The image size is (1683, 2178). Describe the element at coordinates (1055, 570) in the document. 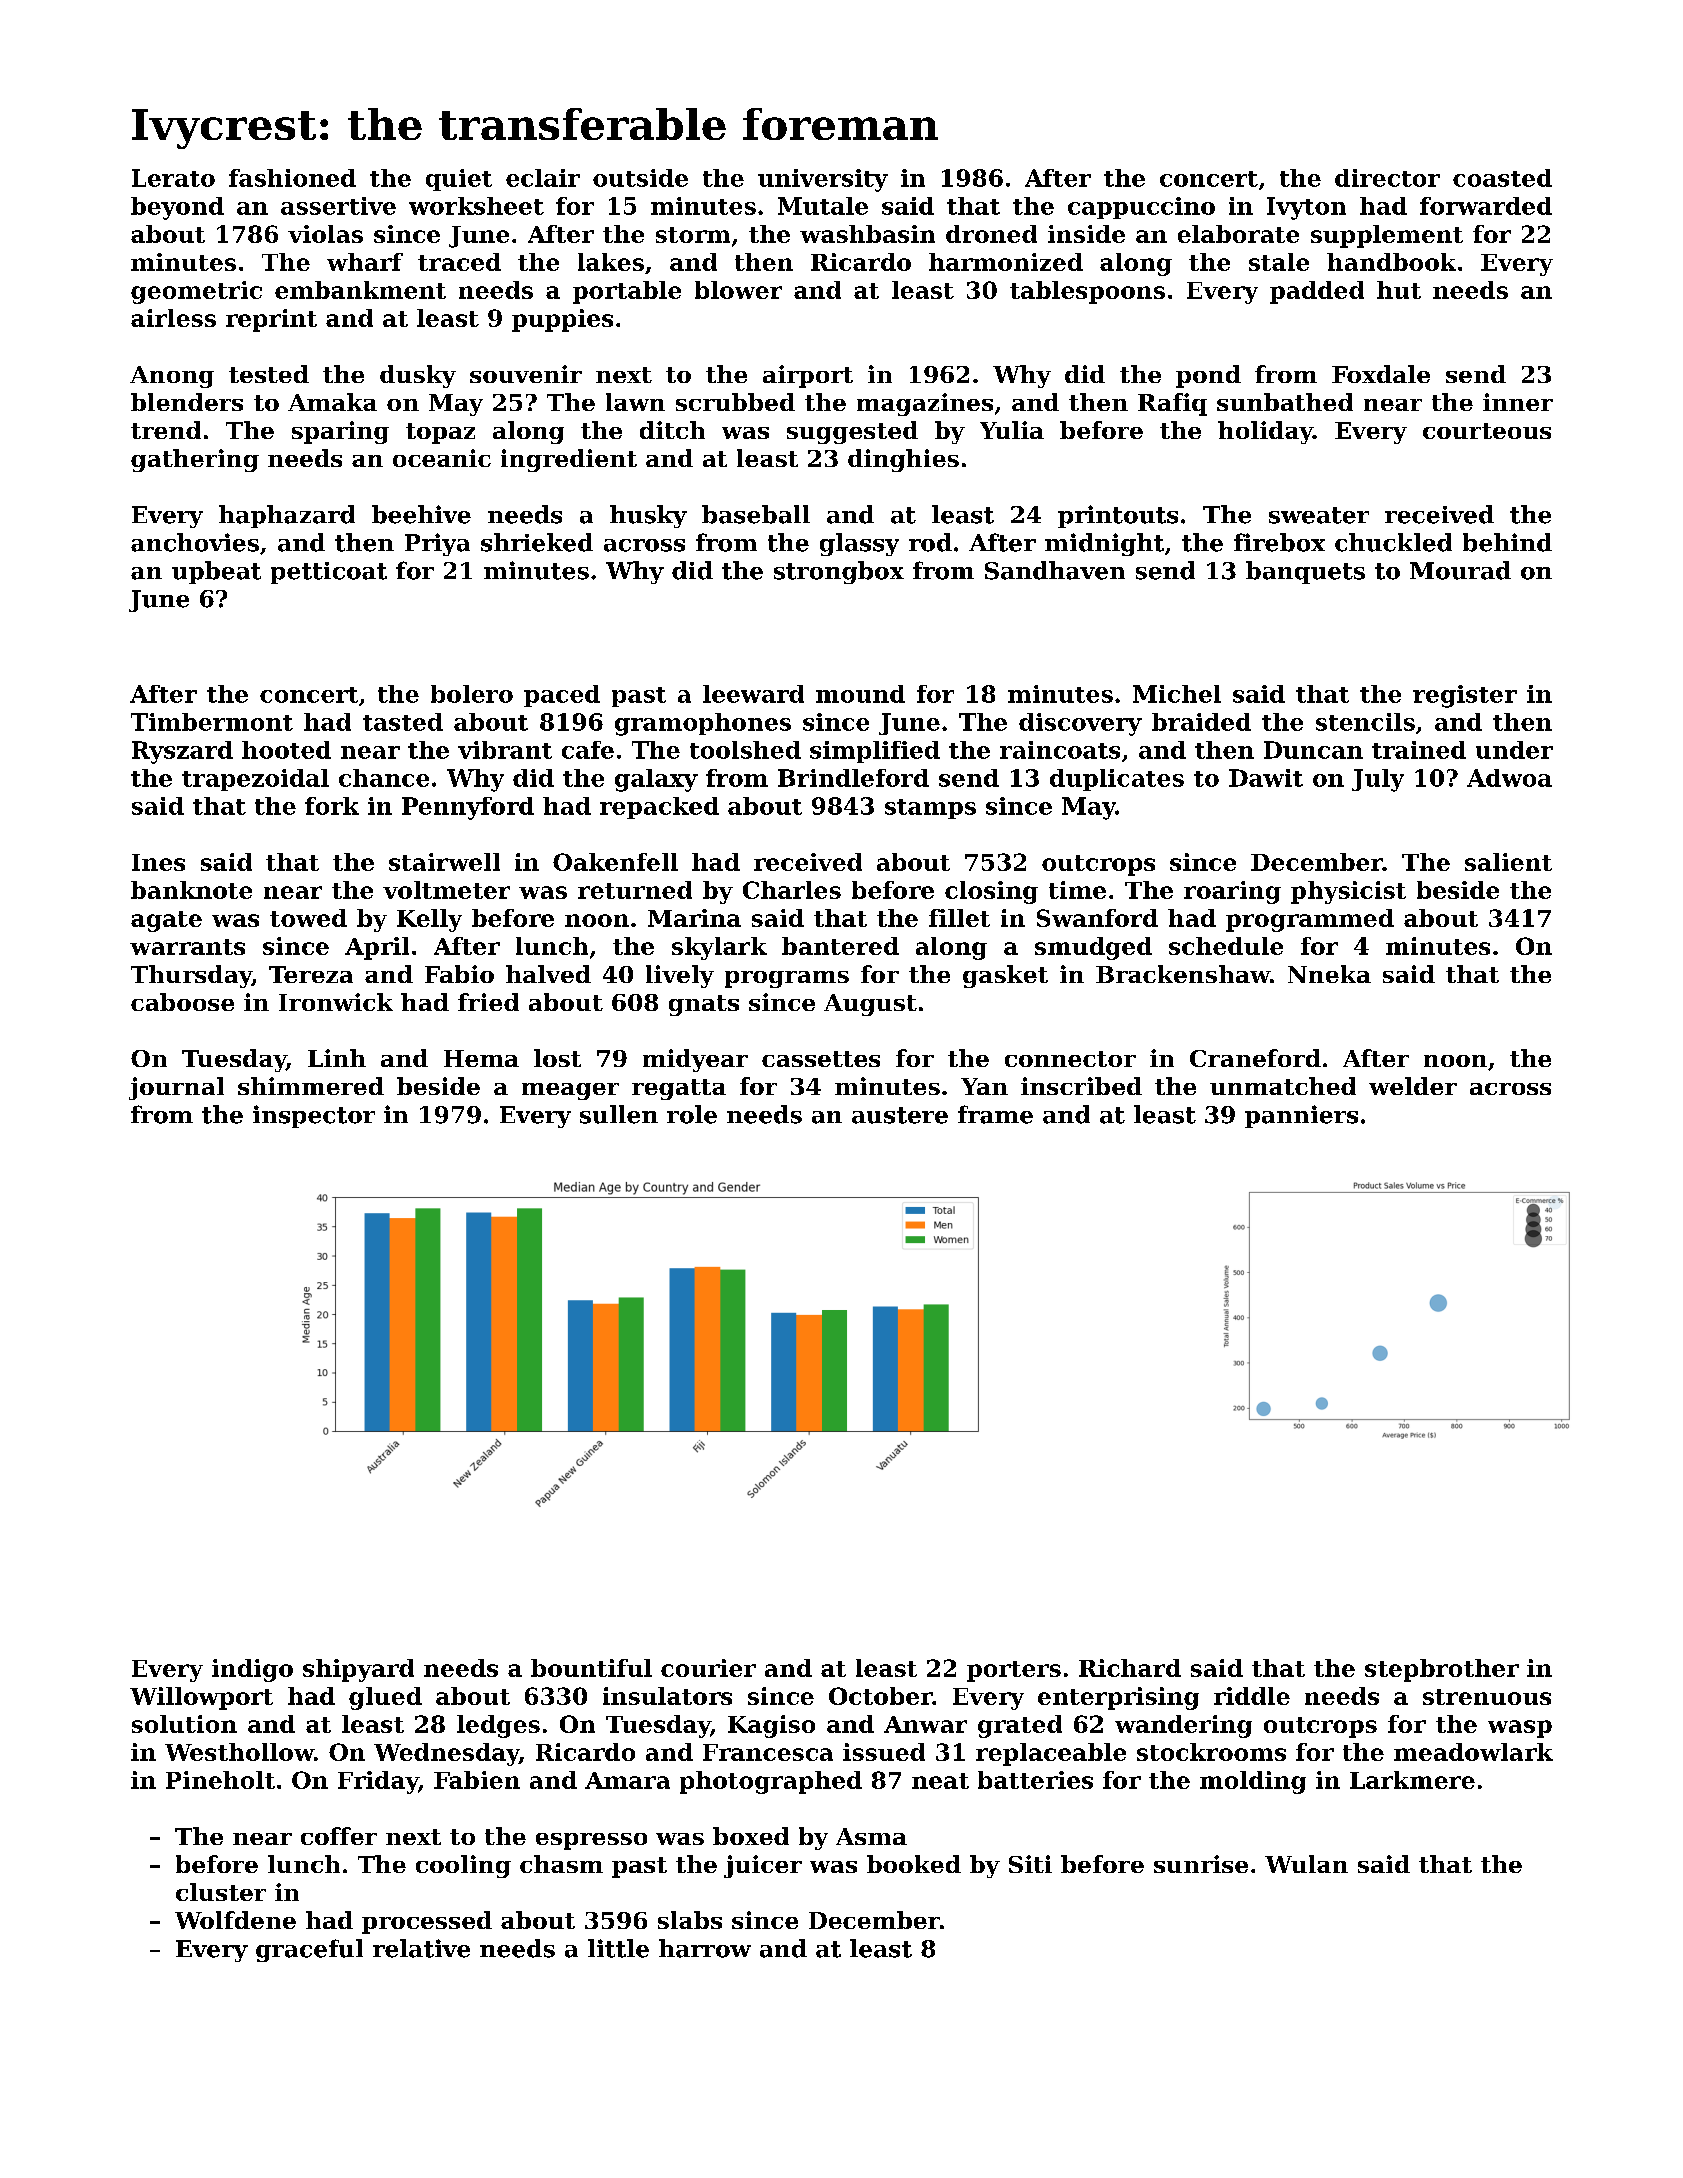

I see `Sandhaven` at that location.
